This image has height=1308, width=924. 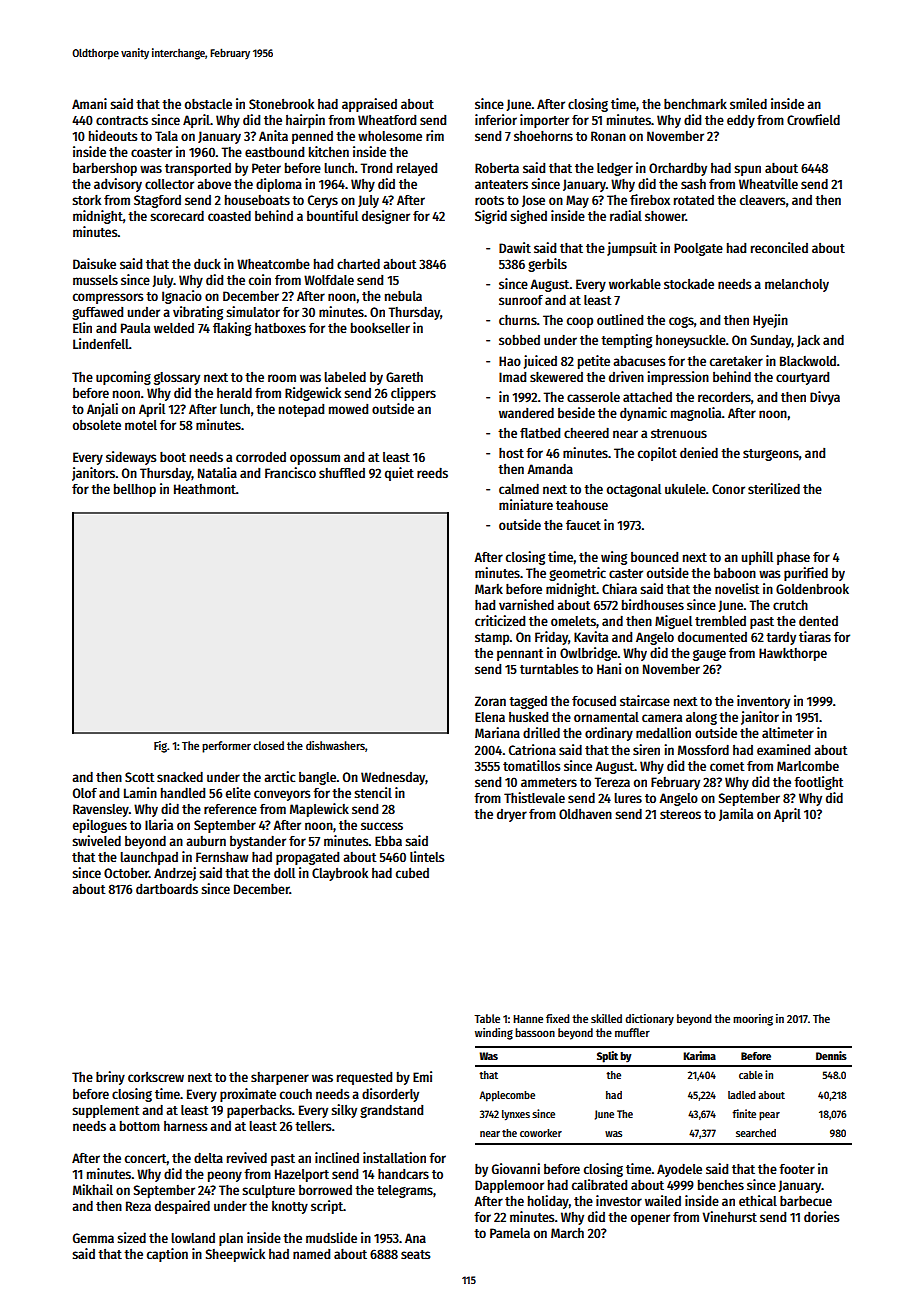 What do you see at coordinates (547, 265) in the image?
I see `gerbils` at bounding box center [547, 265].
